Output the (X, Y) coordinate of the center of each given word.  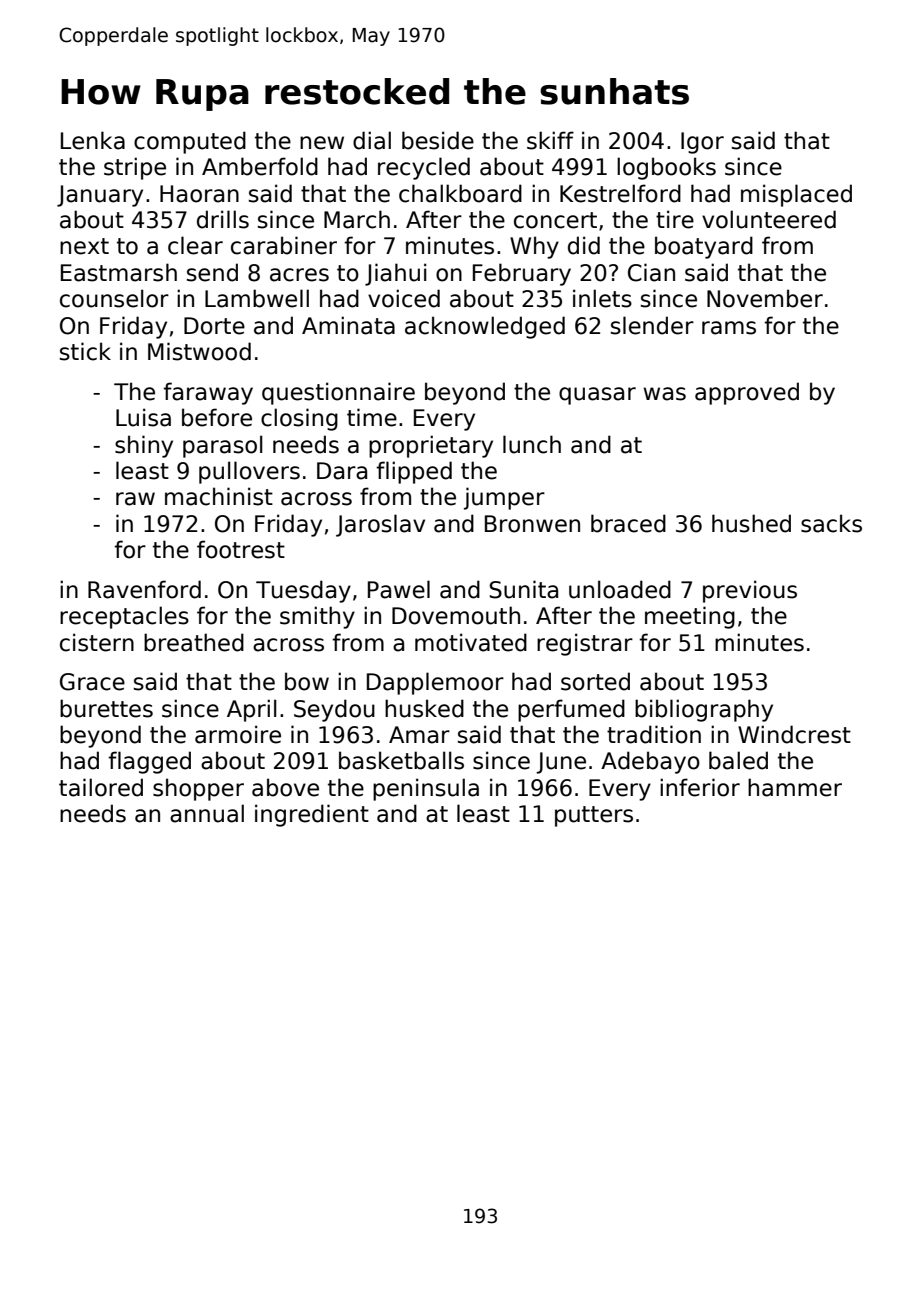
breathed (194, 642)
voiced (404, 298)
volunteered (769, 219)
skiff (550, 140)
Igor (702, 143)
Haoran (199, 194)
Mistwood (199, 351)
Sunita (523, 589)
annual (207, 813)
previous (750, 591)
